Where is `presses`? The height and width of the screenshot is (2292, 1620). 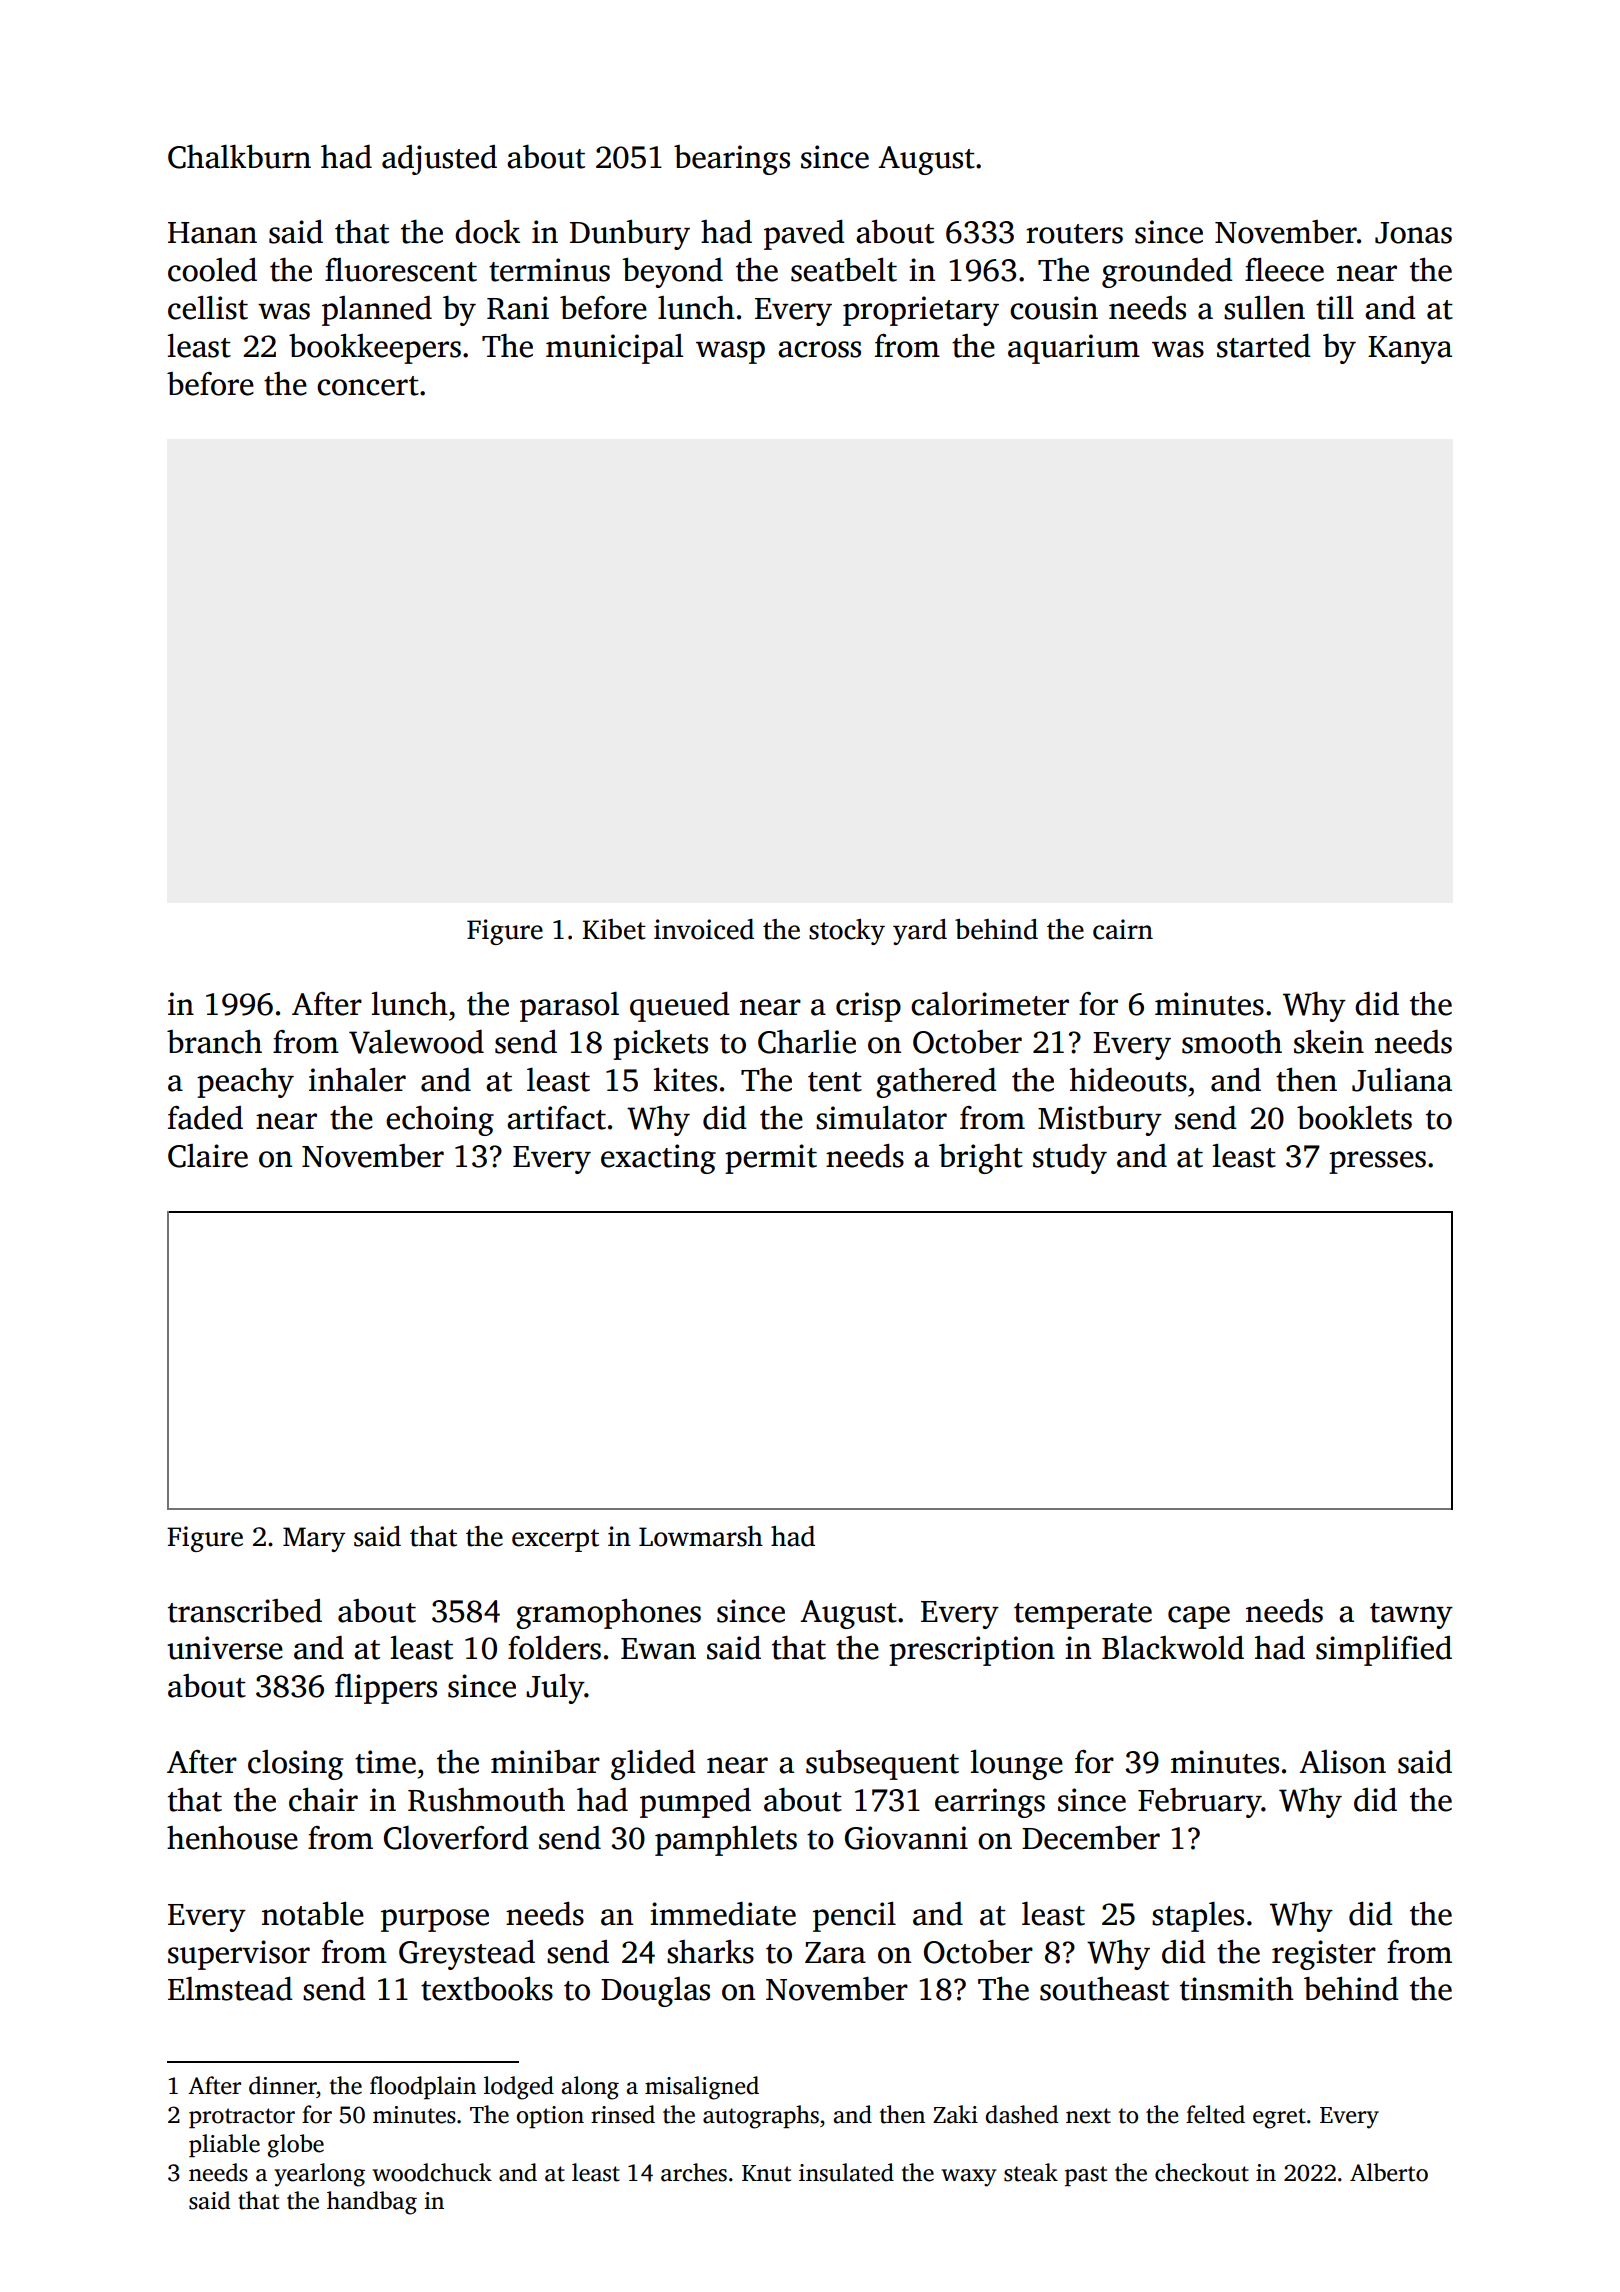 presses is located at coordinates (1377, 1162).
